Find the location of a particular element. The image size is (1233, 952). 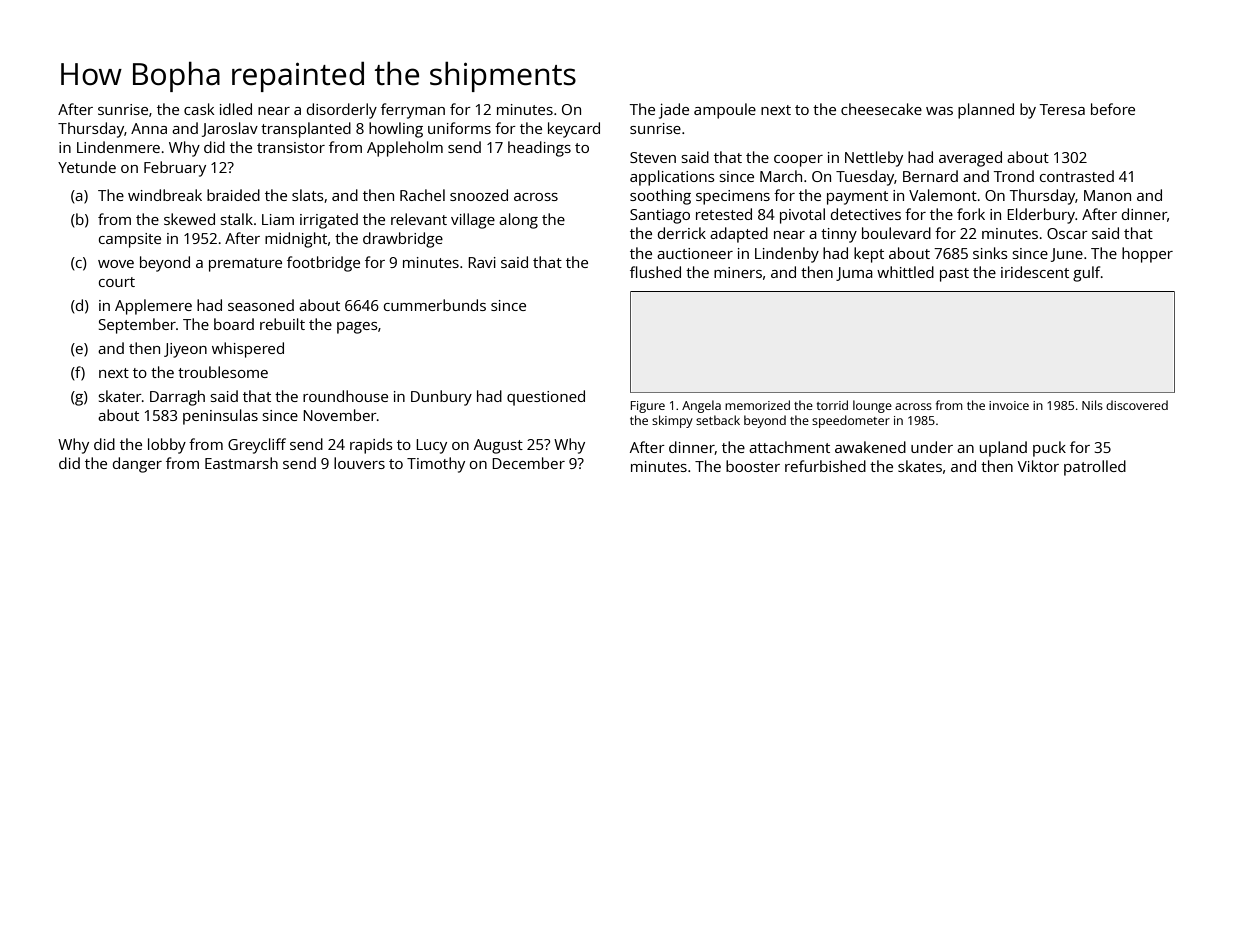

before is located at coordinates (1113, 109).
